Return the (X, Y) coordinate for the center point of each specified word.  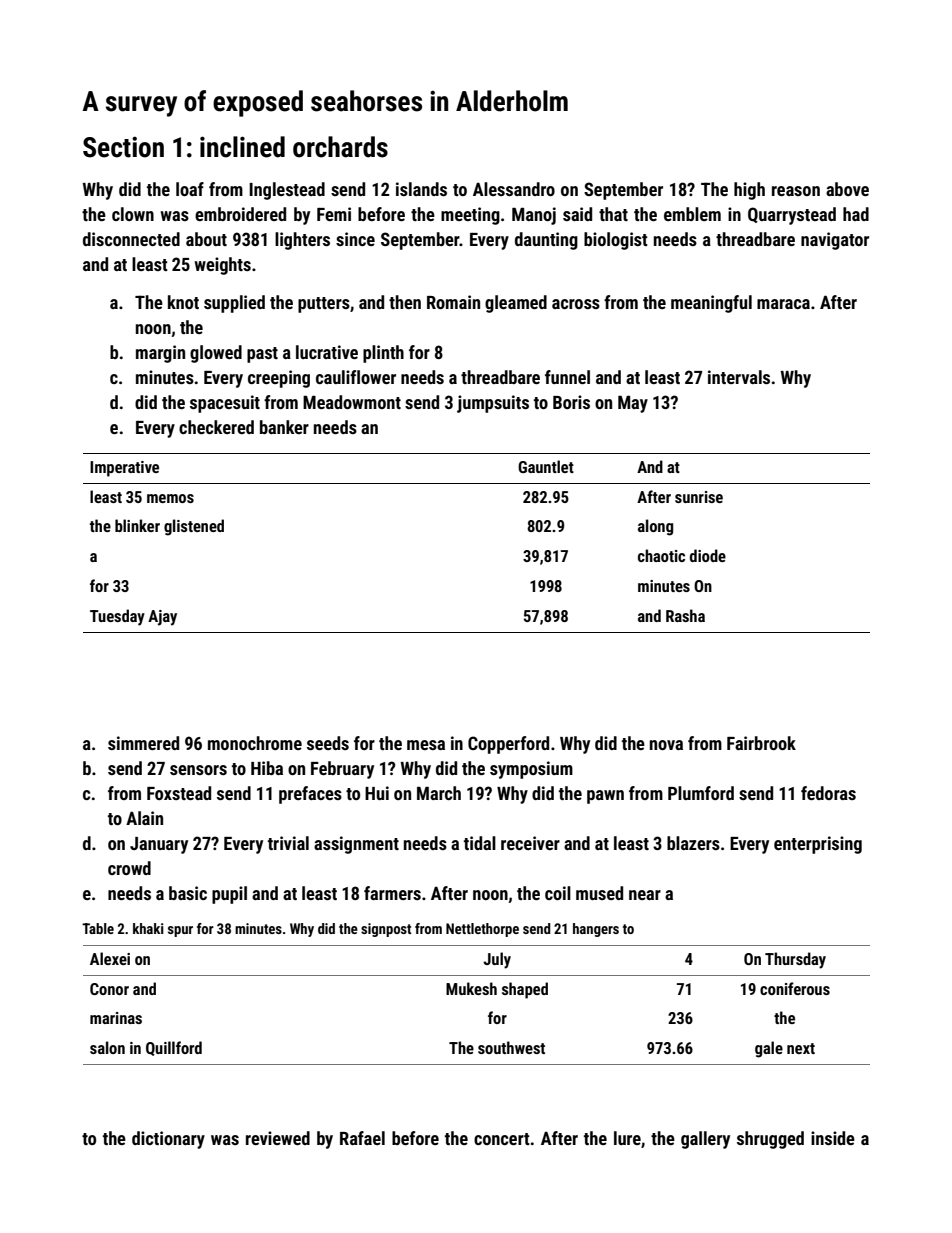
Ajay (162, 618)
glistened (194, 527)
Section (123, 147)
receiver (530, 843)
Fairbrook (761, 743)
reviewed (278, 1138)
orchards (340, 147)
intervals (739, 377)
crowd (129, 868)
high (749, 191)
